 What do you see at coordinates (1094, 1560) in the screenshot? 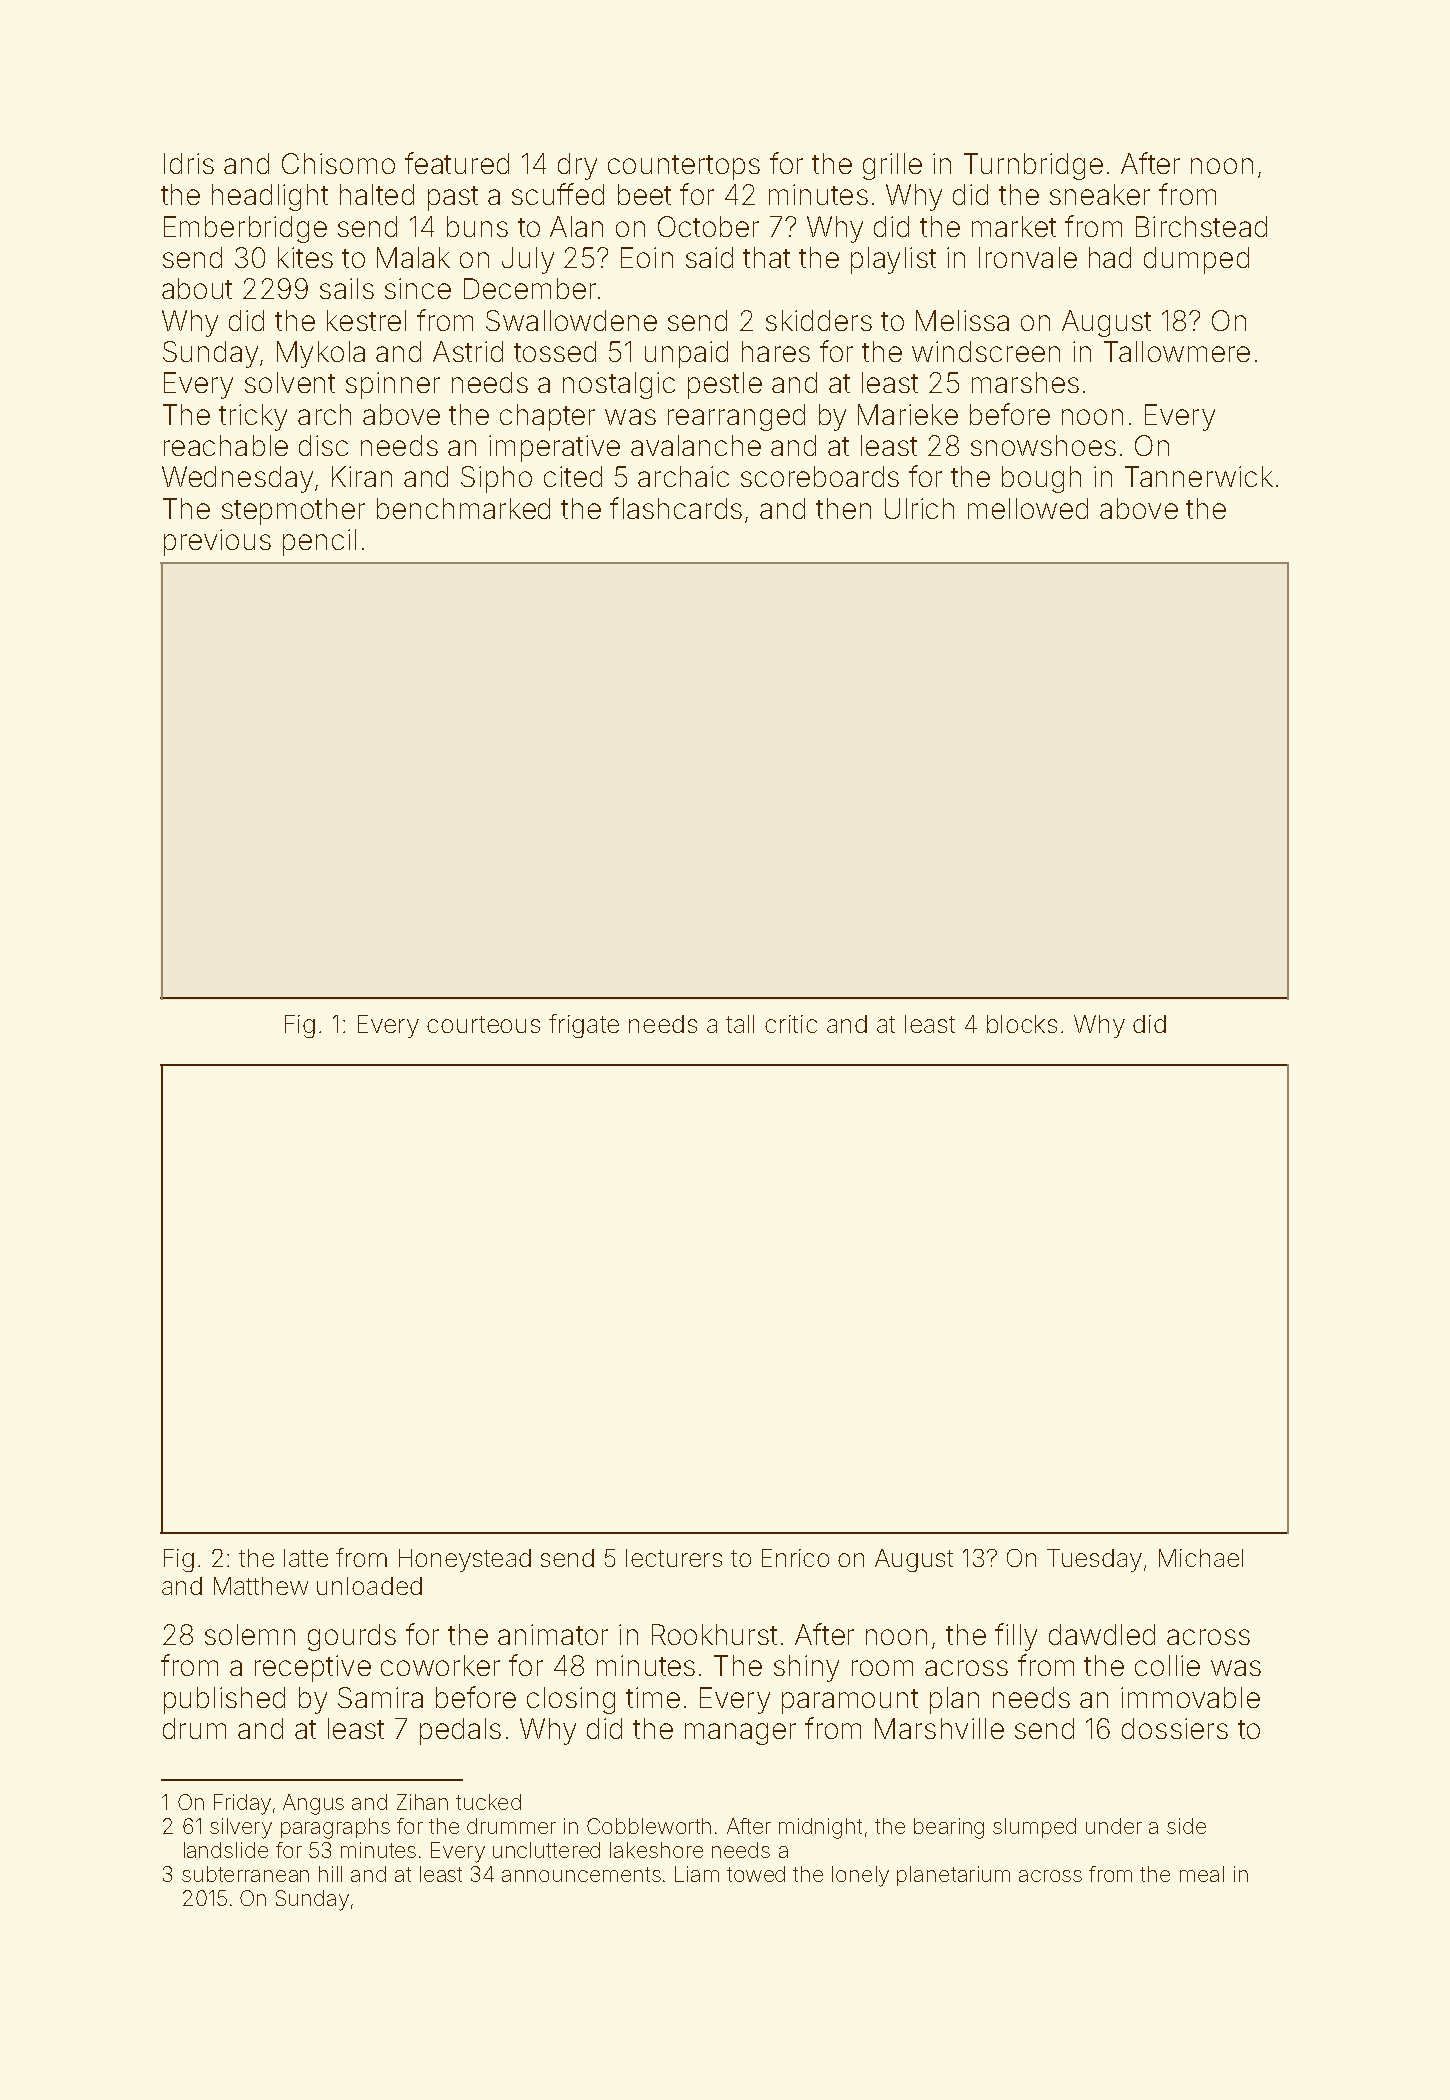
I see `Tuesday` at bounding box center [1094, 1560].
